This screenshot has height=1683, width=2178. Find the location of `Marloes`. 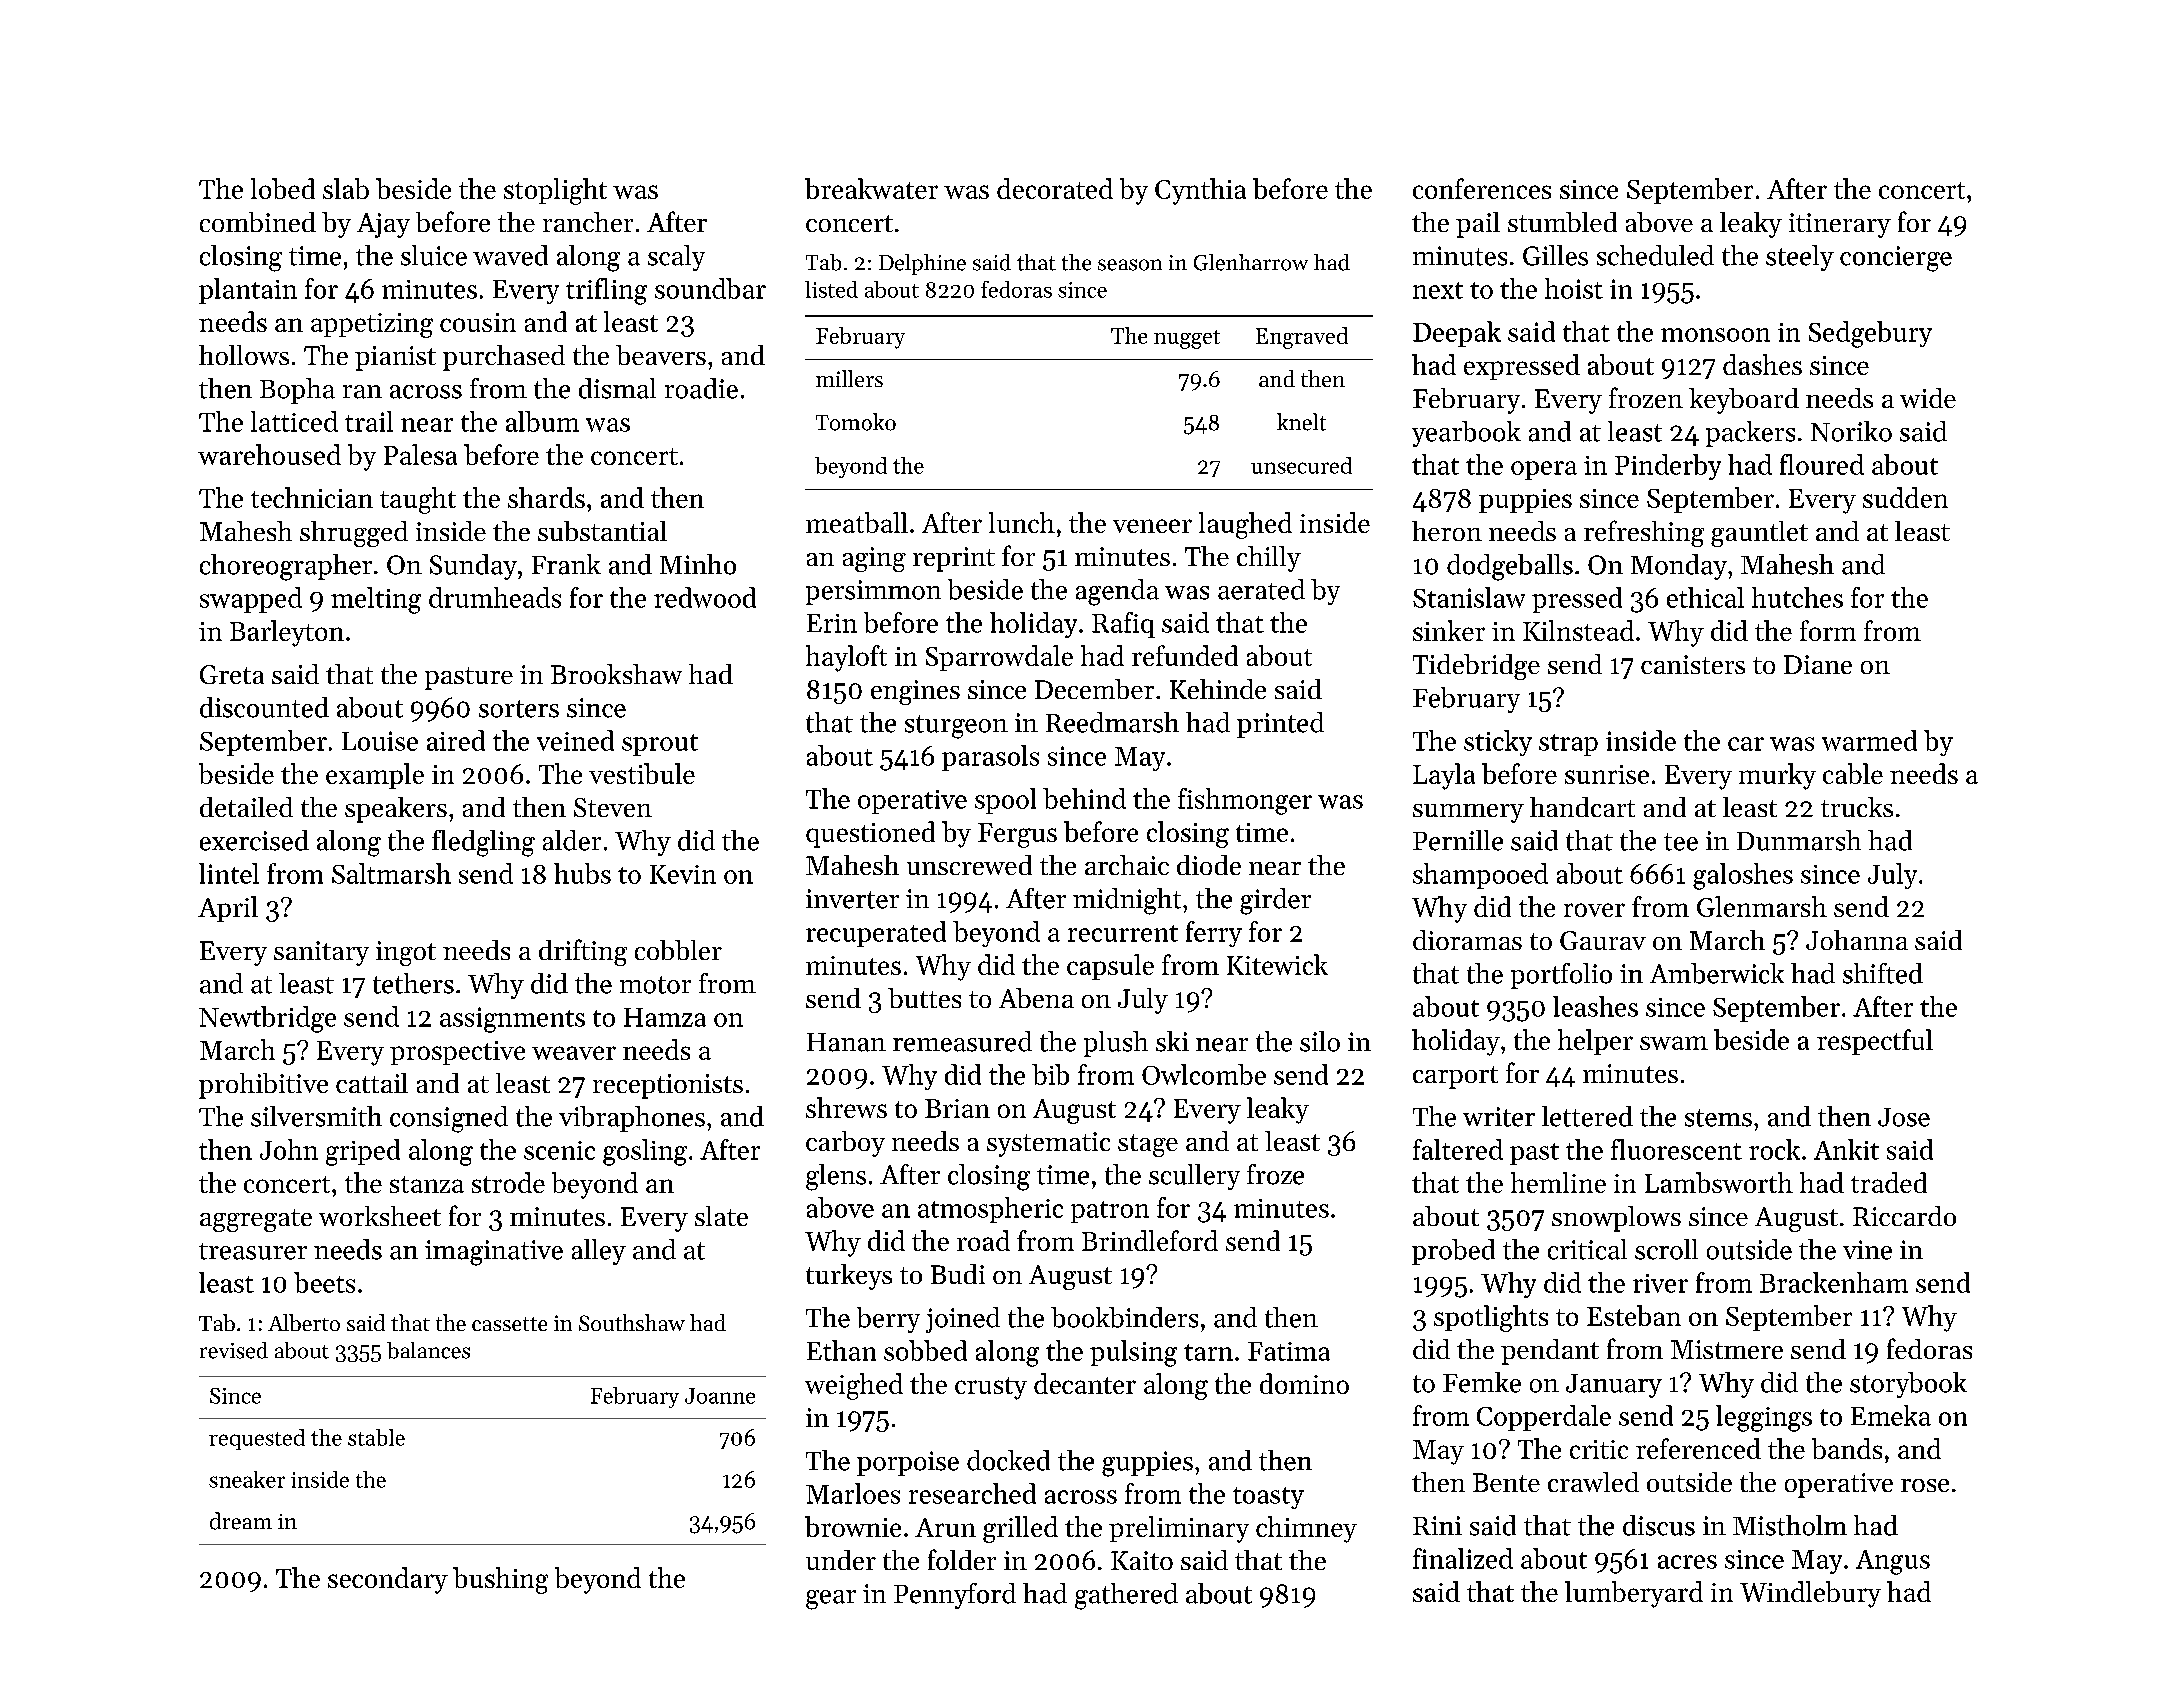

Marloes is located at coordinates (853, 1493).
